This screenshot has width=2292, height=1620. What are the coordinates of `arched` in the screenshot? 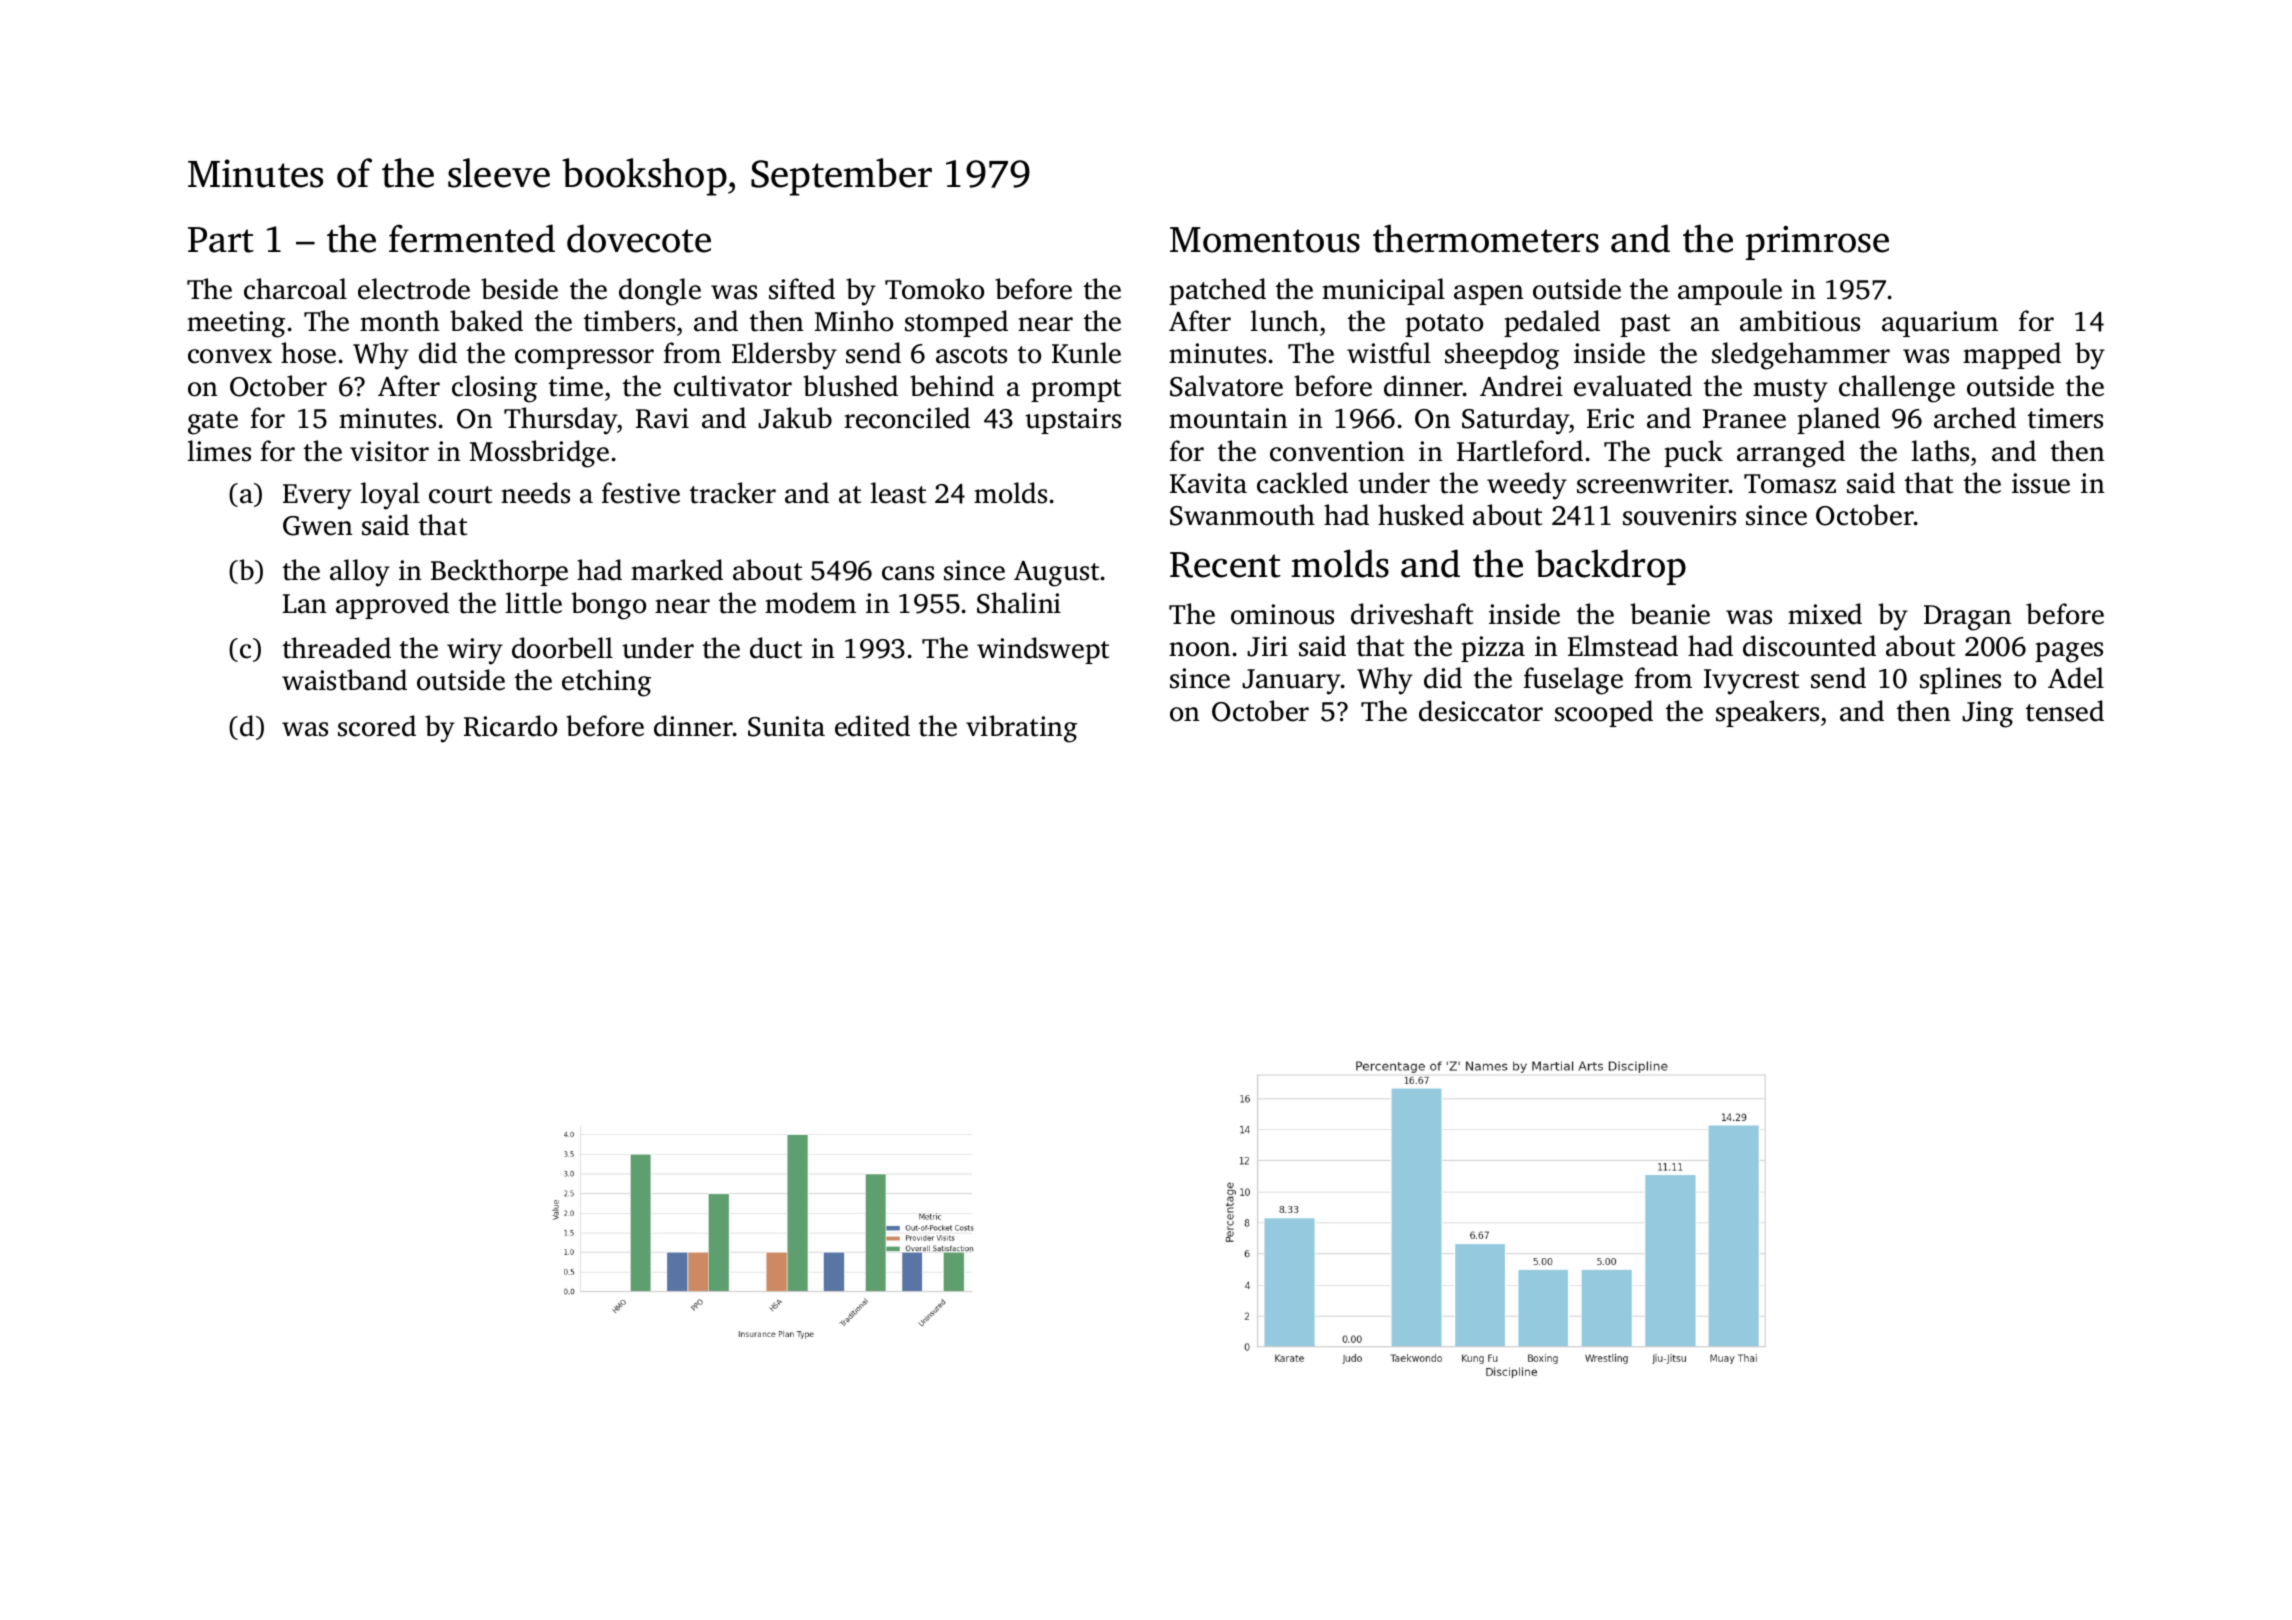 It's located at (1975, 418).
